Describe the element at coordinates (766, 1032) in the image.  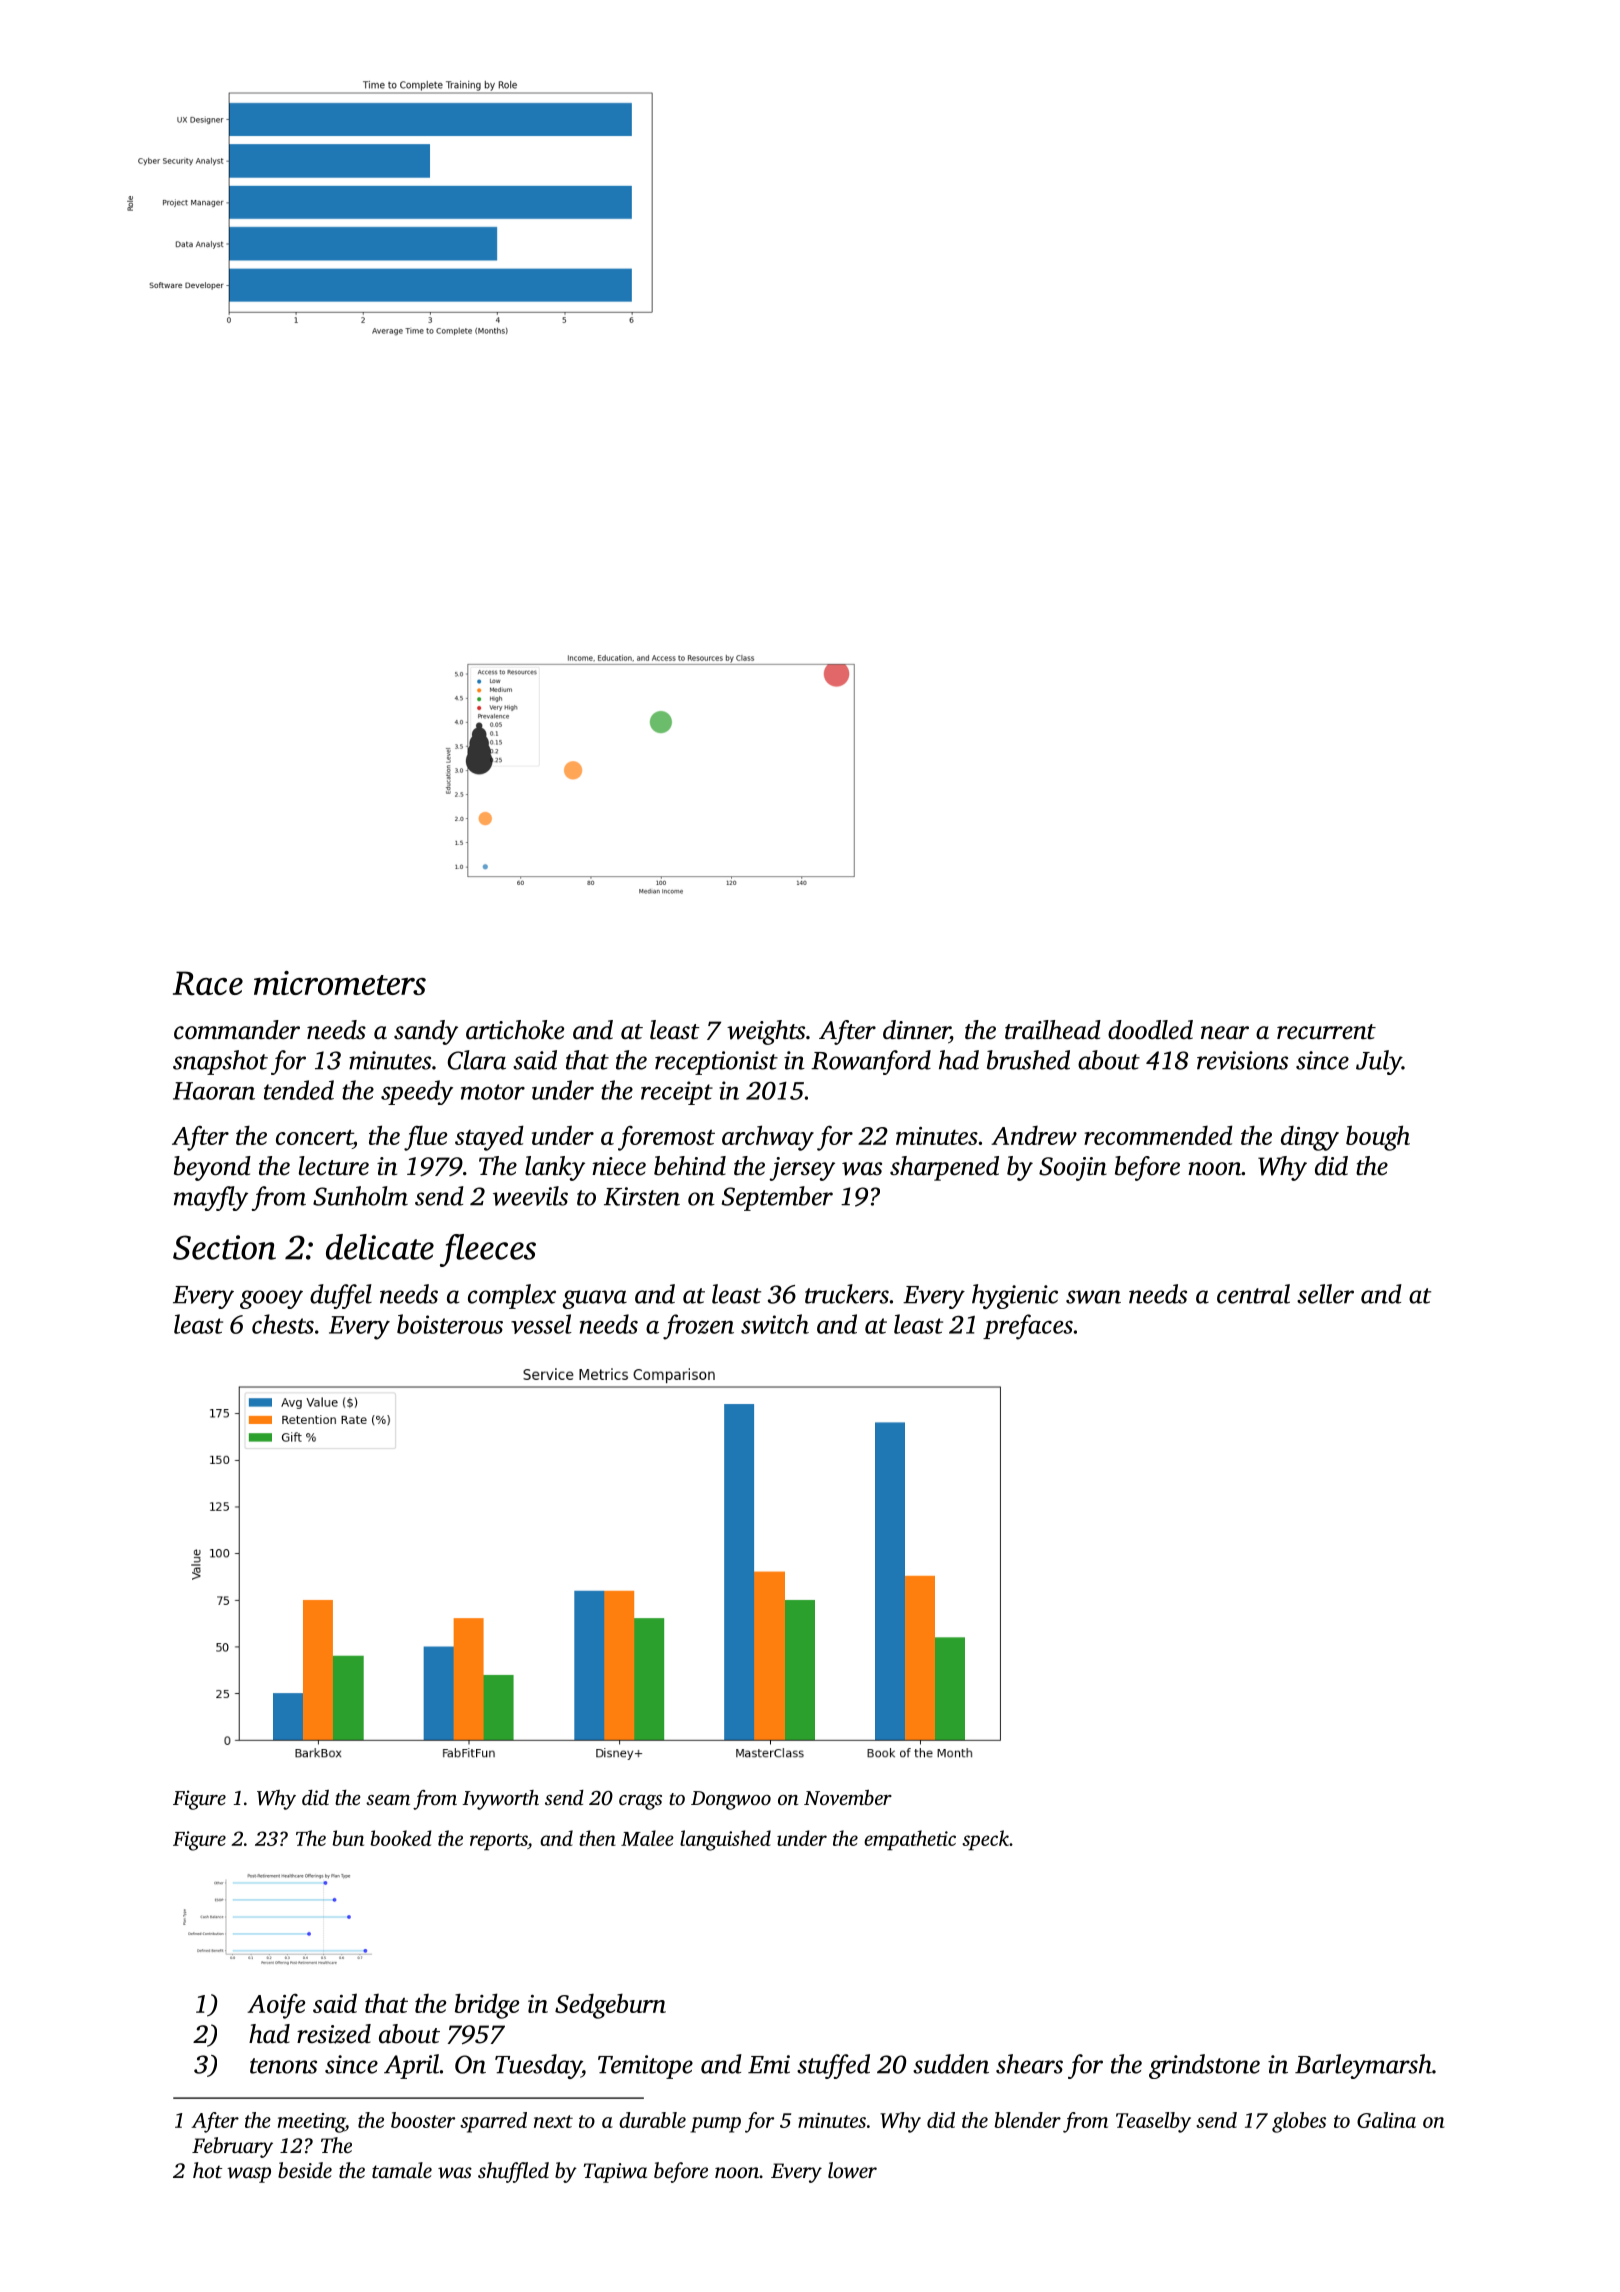
I see `weights` at that location.
